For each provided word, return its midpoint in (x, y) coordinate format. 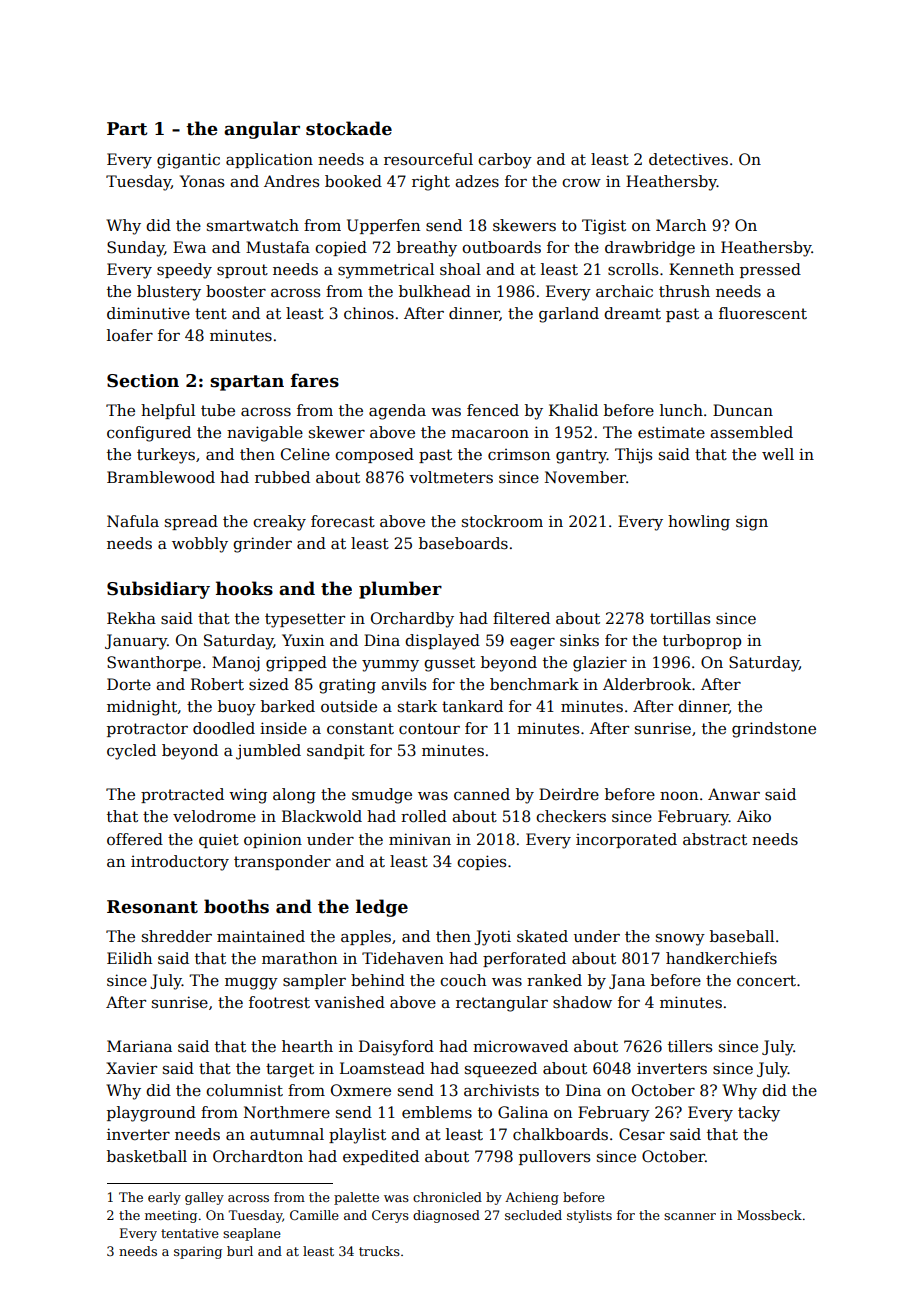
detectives (688, 159)
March (681, 225)
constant (360, 729)
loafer (130, 335)
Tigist (604, 227)
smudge (382, 796)
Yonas (202, 181)
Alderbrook (647, 684)
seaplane (252, 1234)
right (431, 183)
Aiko (754, 816)
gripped (296, 664)
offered (135, 839)
